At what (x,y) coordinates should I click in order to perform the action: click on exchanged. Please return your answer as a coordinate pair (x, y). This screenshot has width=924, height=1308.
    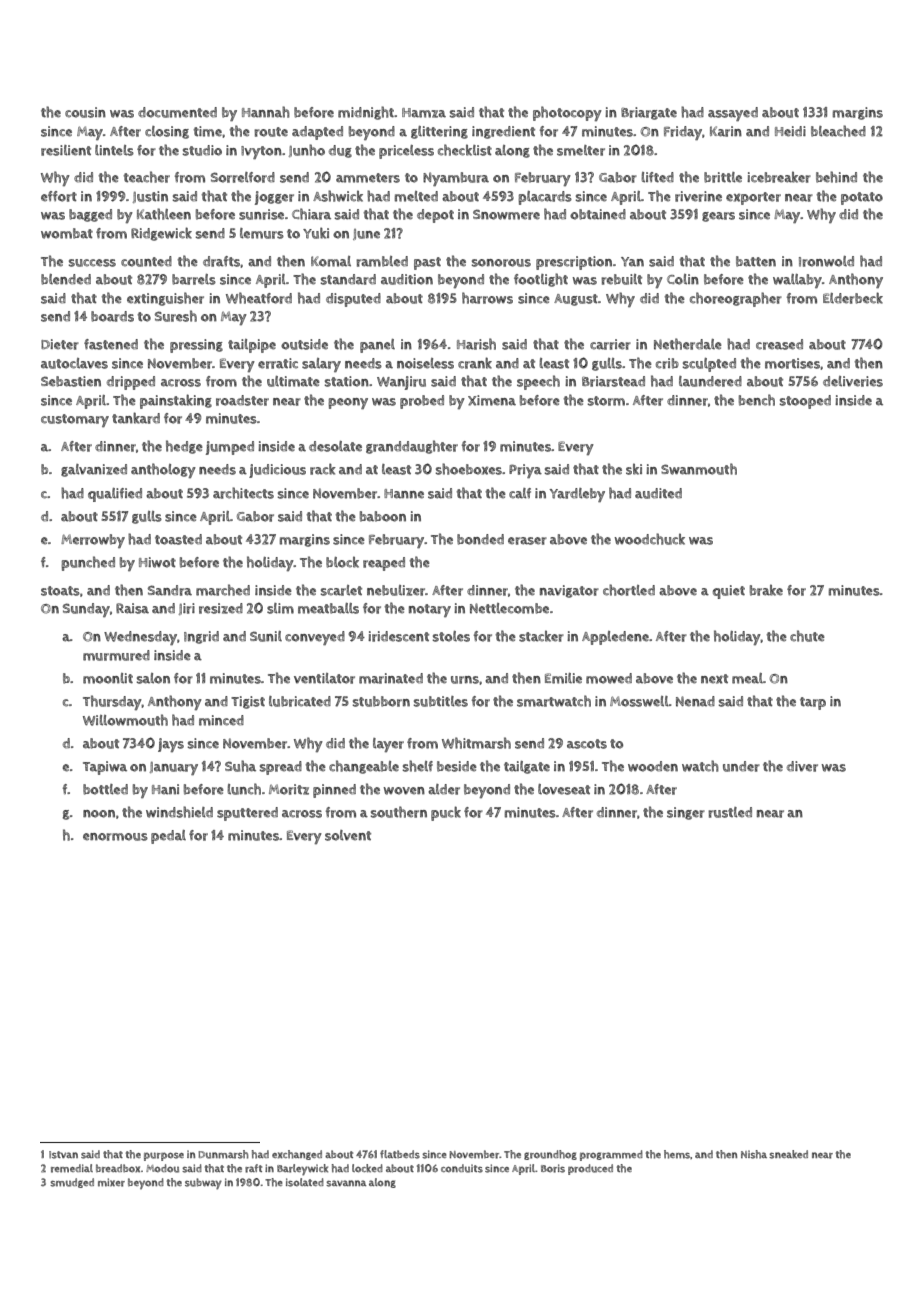
    Looking at the image, I should click on (297, 1155).
